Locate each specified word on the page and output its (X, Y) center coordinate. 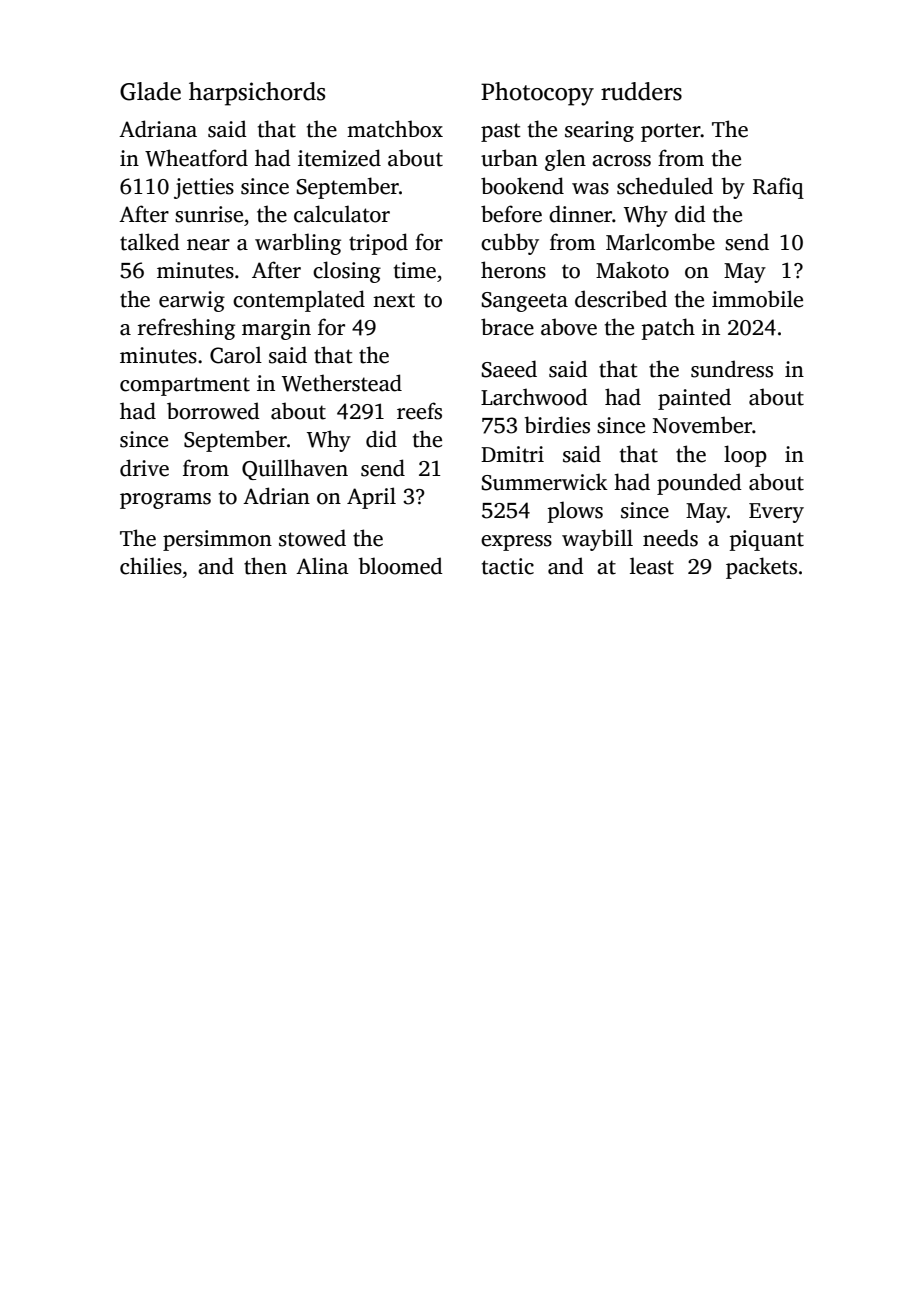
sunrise (209, 214)
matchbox (395, 129)
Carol (236, 355)
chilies (151, 566)
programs (165, 501)
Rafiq (778, 188)
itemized (339, 158)
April (371, 498)
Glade (150, 91)
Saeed (509, 369)
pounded (699, 484)
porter (671, 132)
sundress (732, 369)
